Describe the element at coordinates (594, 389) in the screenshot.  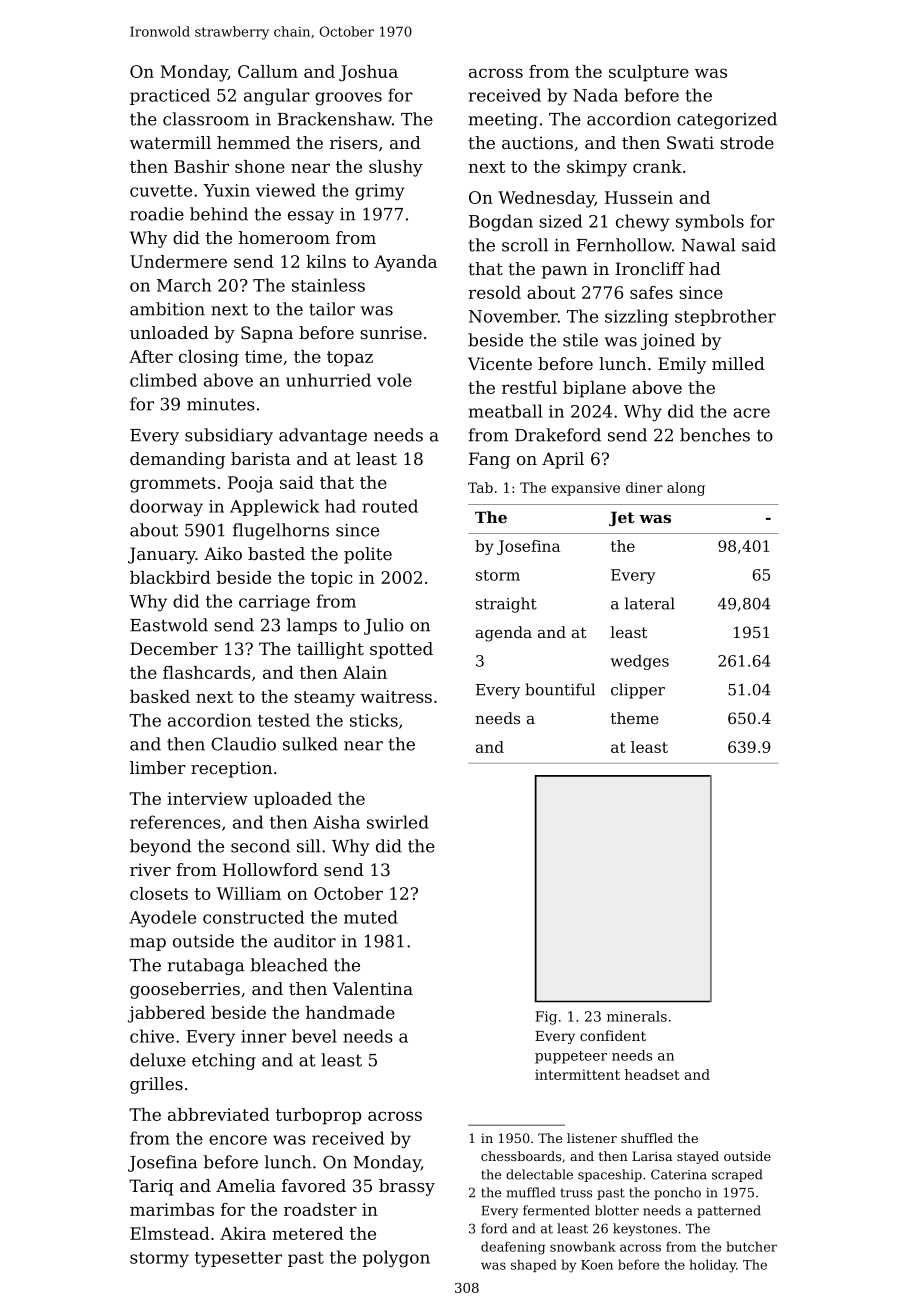
I see `biplane` at that location.
